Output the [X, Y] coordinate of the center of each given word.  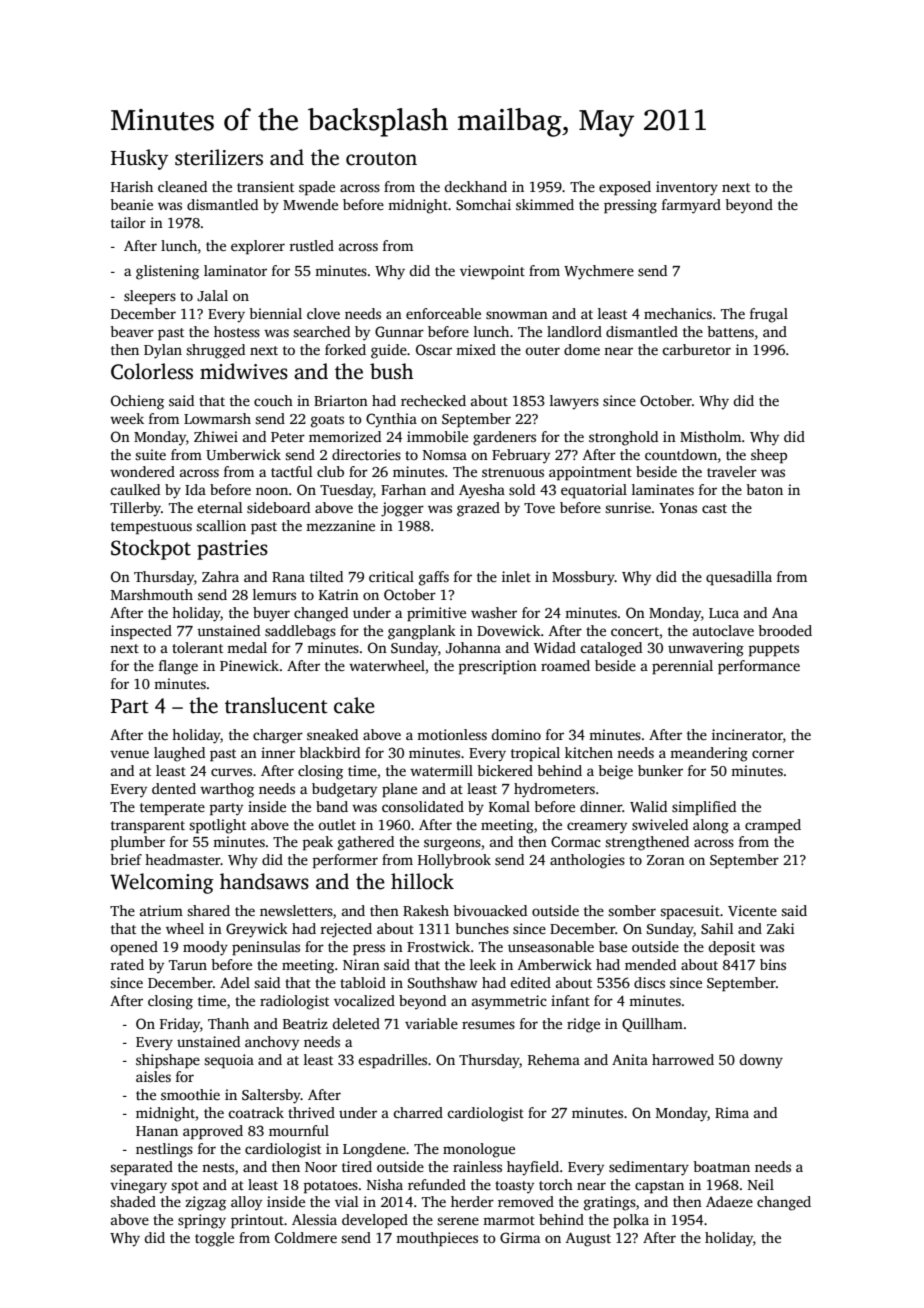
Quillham [652, 1025]
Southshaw [442, 982]
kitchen [589, 752]
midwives [244, 371]
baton [764, 489]
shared [208, 910]
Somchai [483, 204]
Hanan [157, 1131]
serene [458, 1221]
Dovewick [509, 630]
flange [178, 667]
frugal [769, 315]
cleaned [182, 186]
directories [366, 454]
